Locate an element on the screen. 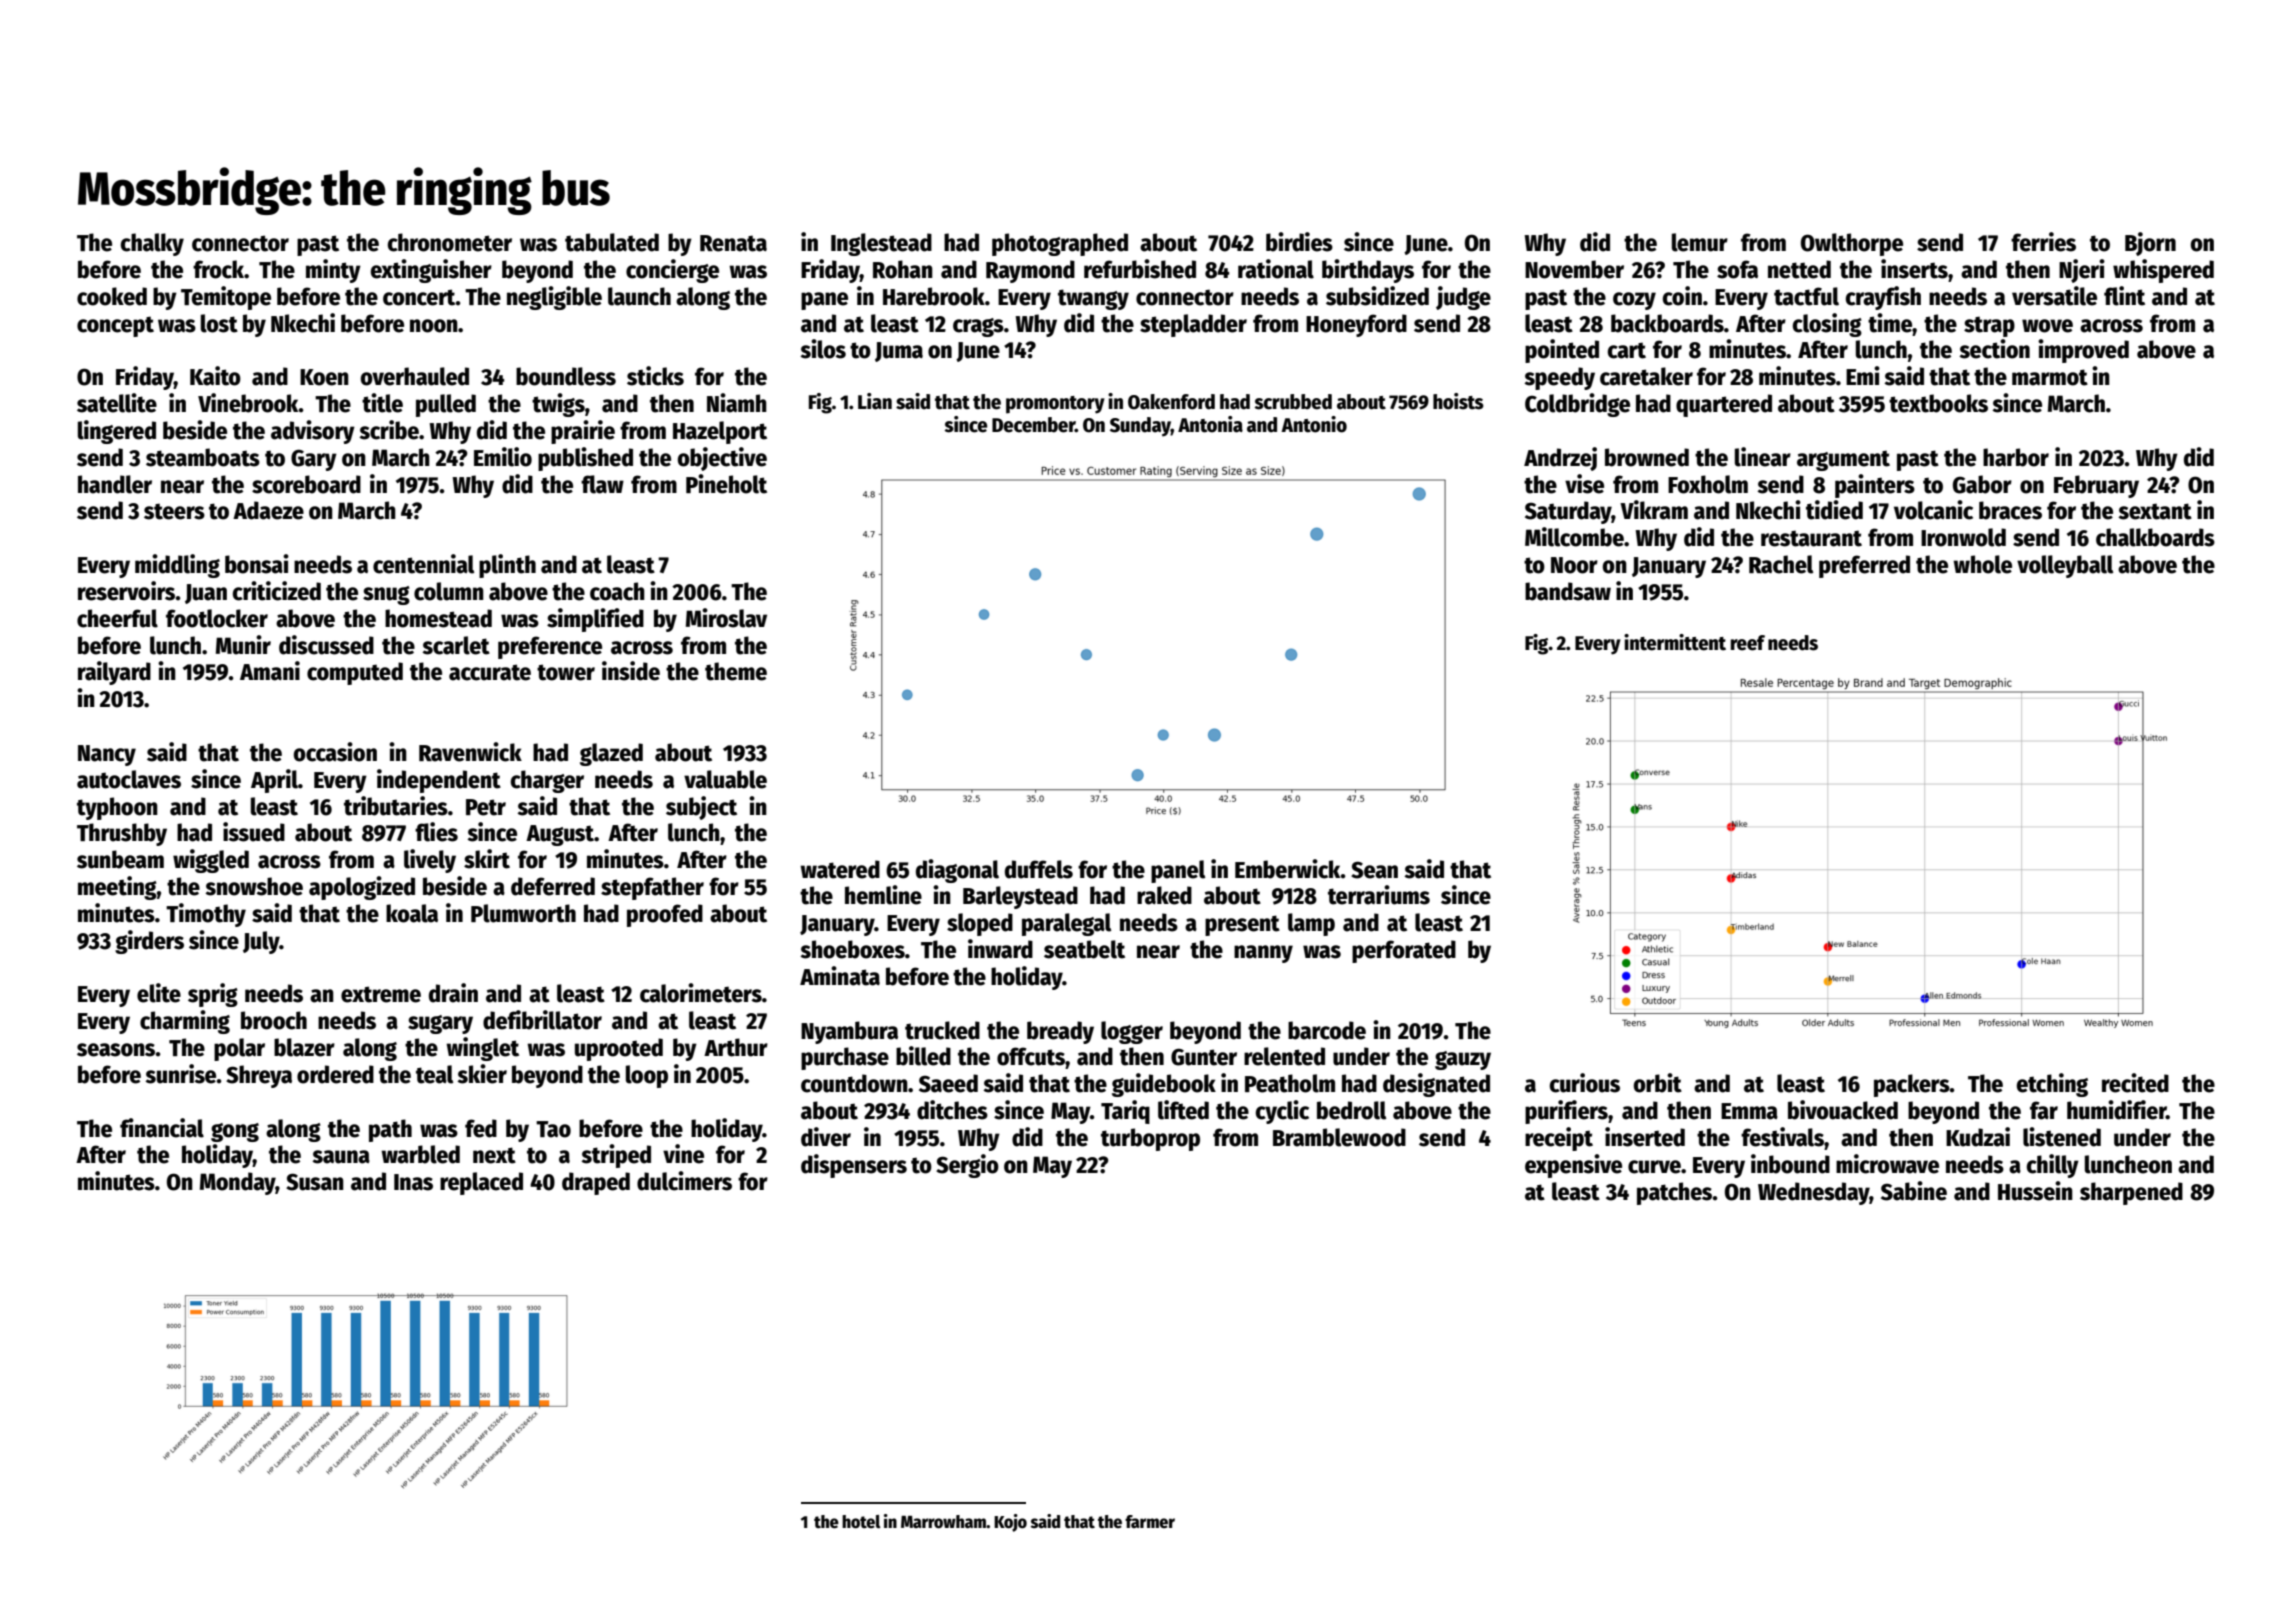 This screenshot has width=2292, height=1620. lamp is located at coordinates (1311, 924).
